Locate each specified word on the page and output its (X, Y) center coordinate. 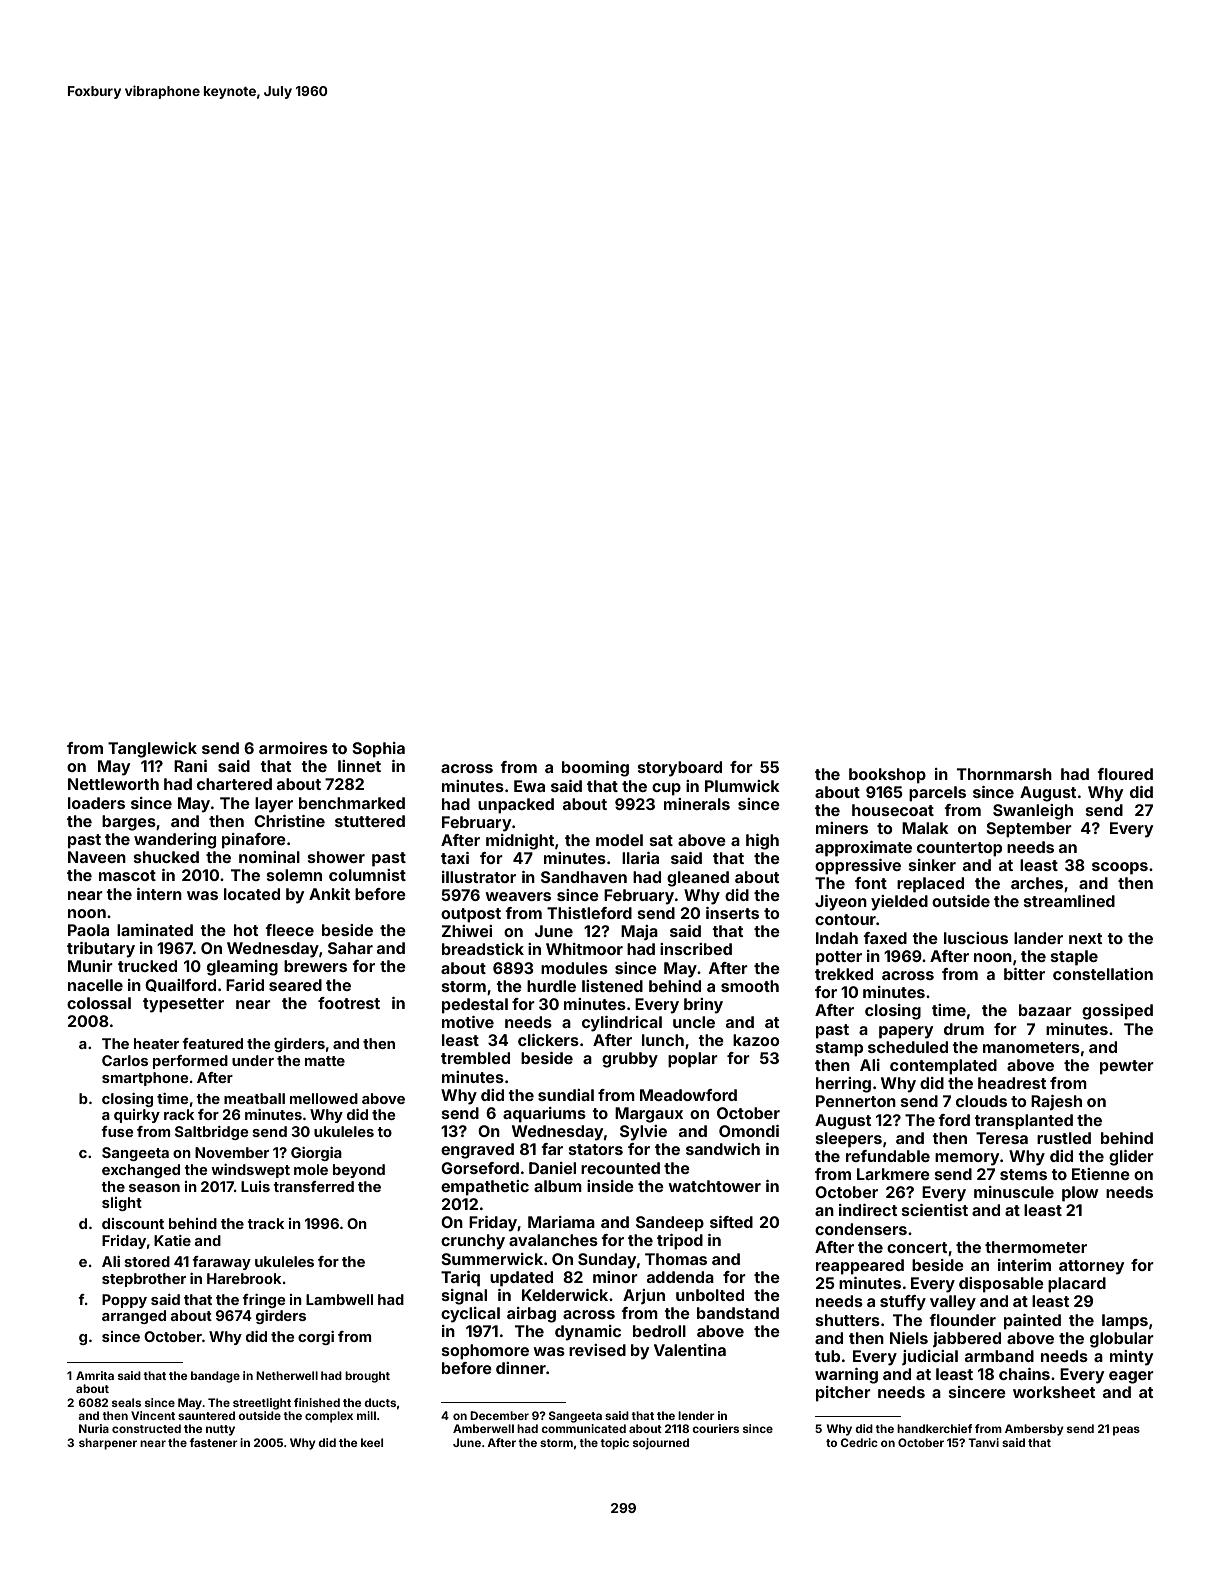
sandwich (723, 1149)
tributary (101, 950)
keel (372, 1442)
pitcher (843, 1394)
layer (274, 805)
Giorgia (316, 1154)
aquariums (544, 1115)
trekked (844, 974)
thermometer (1036, 1247)
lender (696, 1415)
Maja (639, 932)
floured (1125, 774)
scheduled (908, 1047)
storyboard (680, 769)
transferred (313, 1186)
